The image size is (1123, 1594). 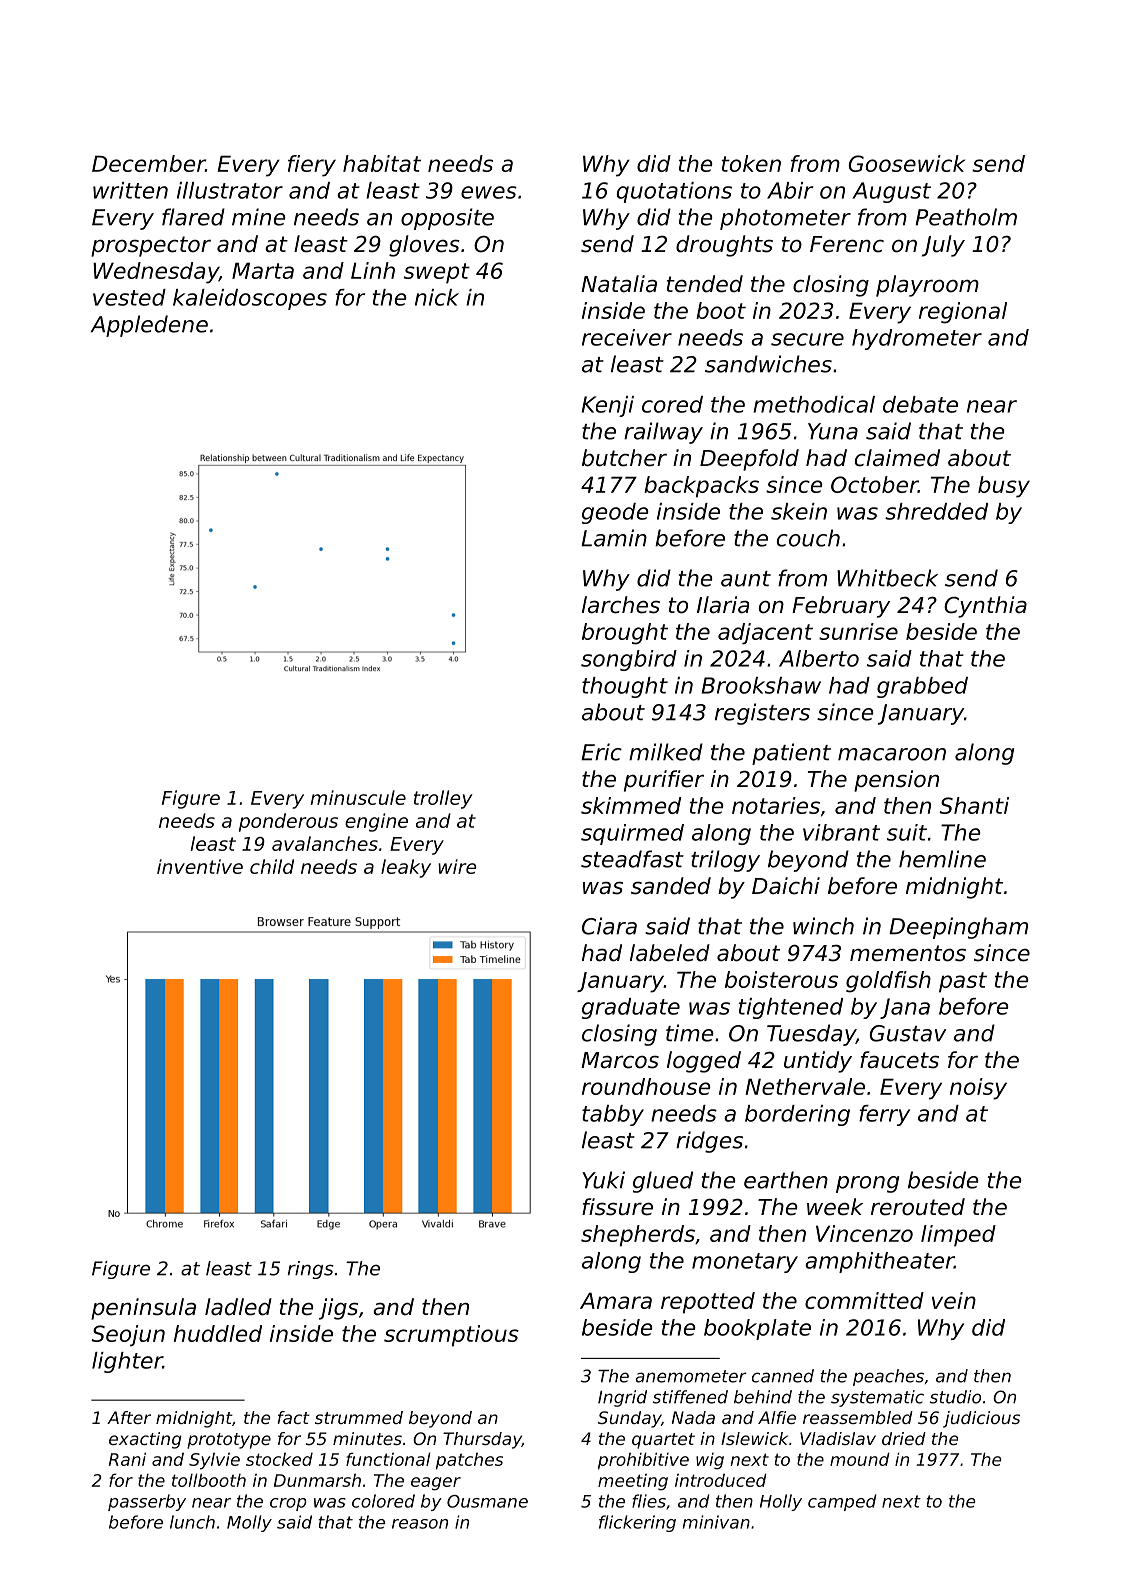 I want to click on Abir, so click(x=790, y=190).
